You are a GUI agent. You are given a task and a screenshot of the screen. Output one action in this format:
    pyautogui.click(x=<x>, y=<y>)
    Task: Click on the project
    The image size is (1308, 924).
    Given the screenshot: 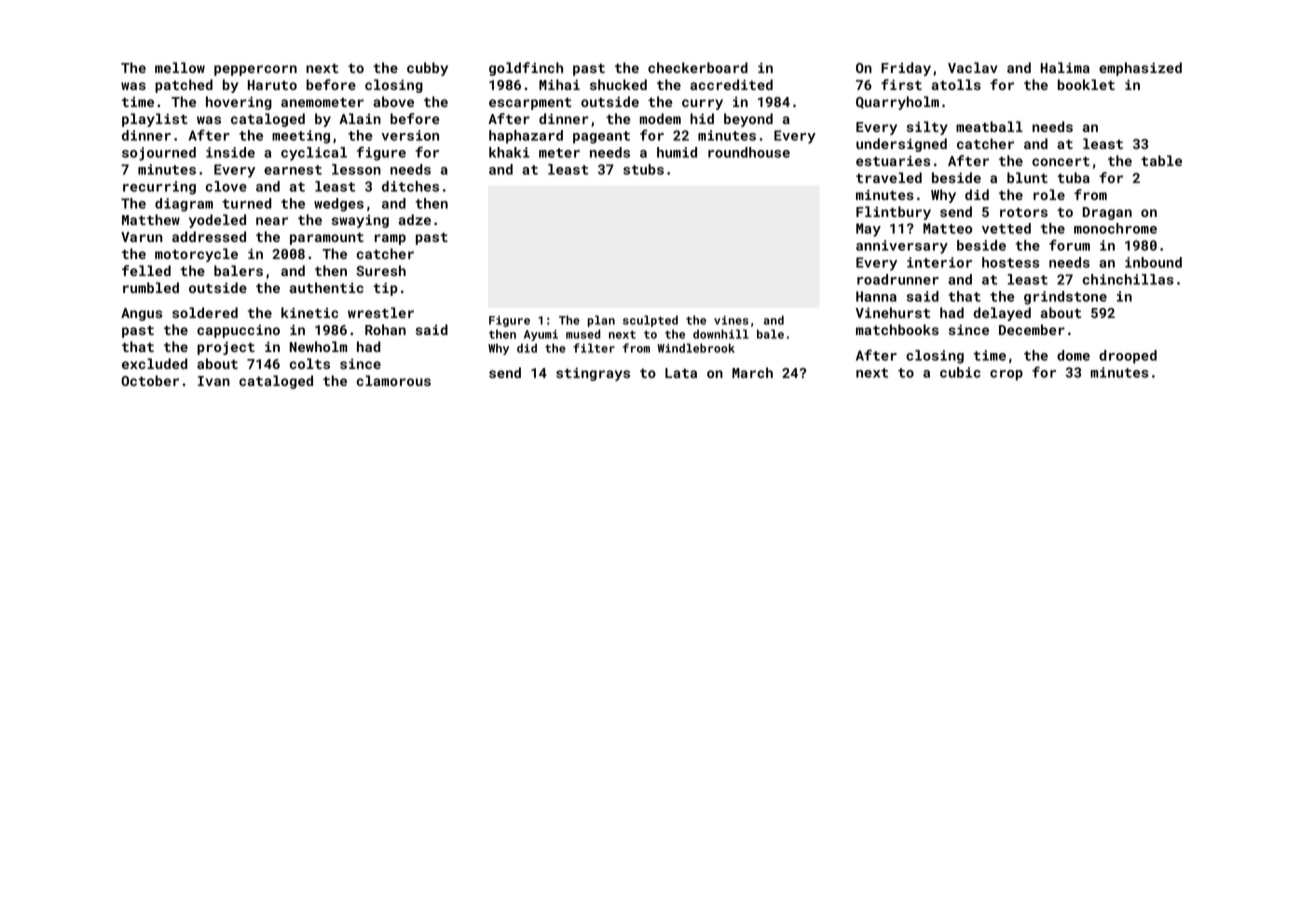 What is the action you would take?
    pyautogui.click(x=226, y=348)
